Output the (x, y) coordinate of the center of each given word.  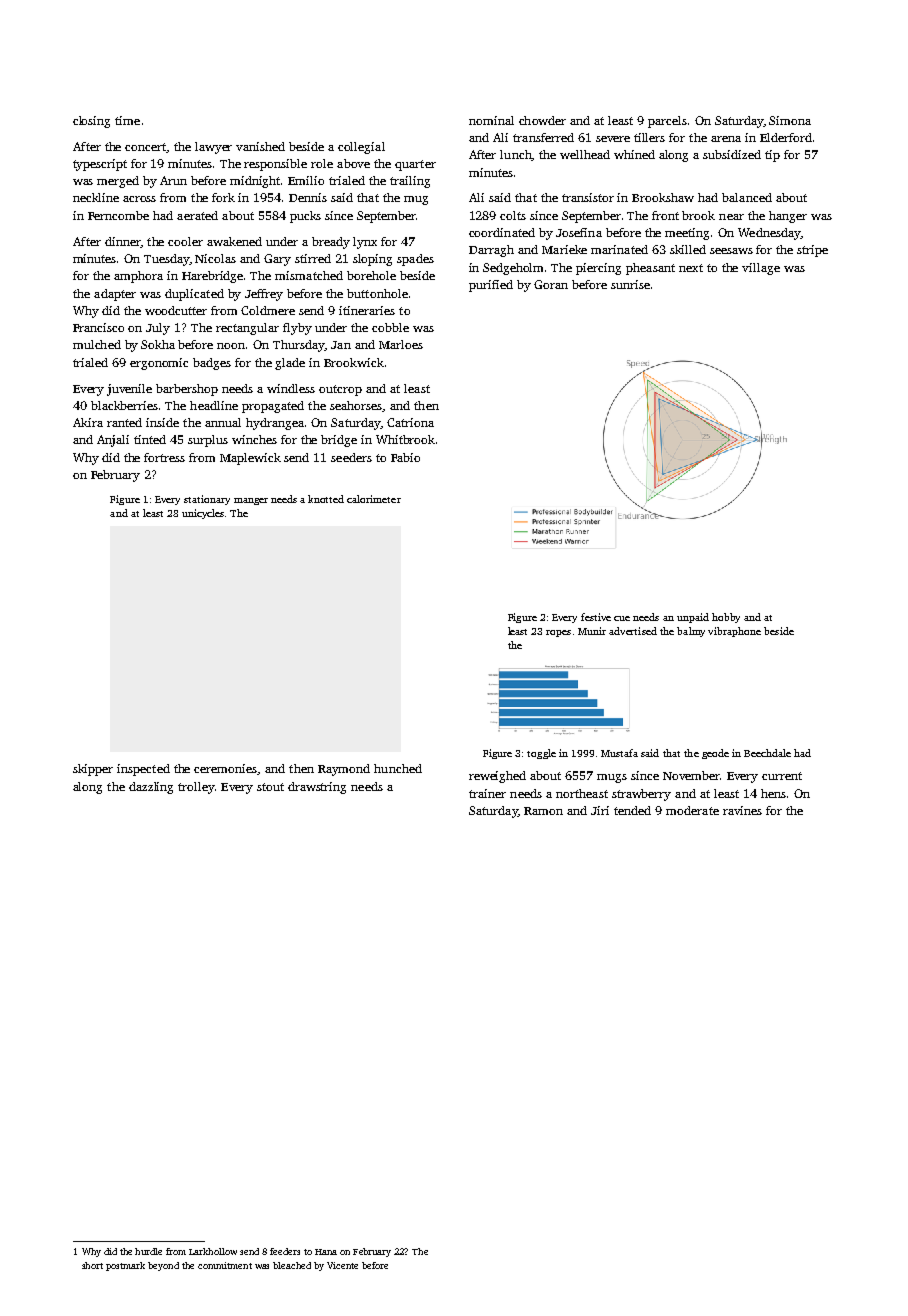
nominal (491, 120)
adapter (115, 295)
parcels (667, 122)
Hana (326, 1252)
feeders (285, 1251)
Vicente (342, 1265)
